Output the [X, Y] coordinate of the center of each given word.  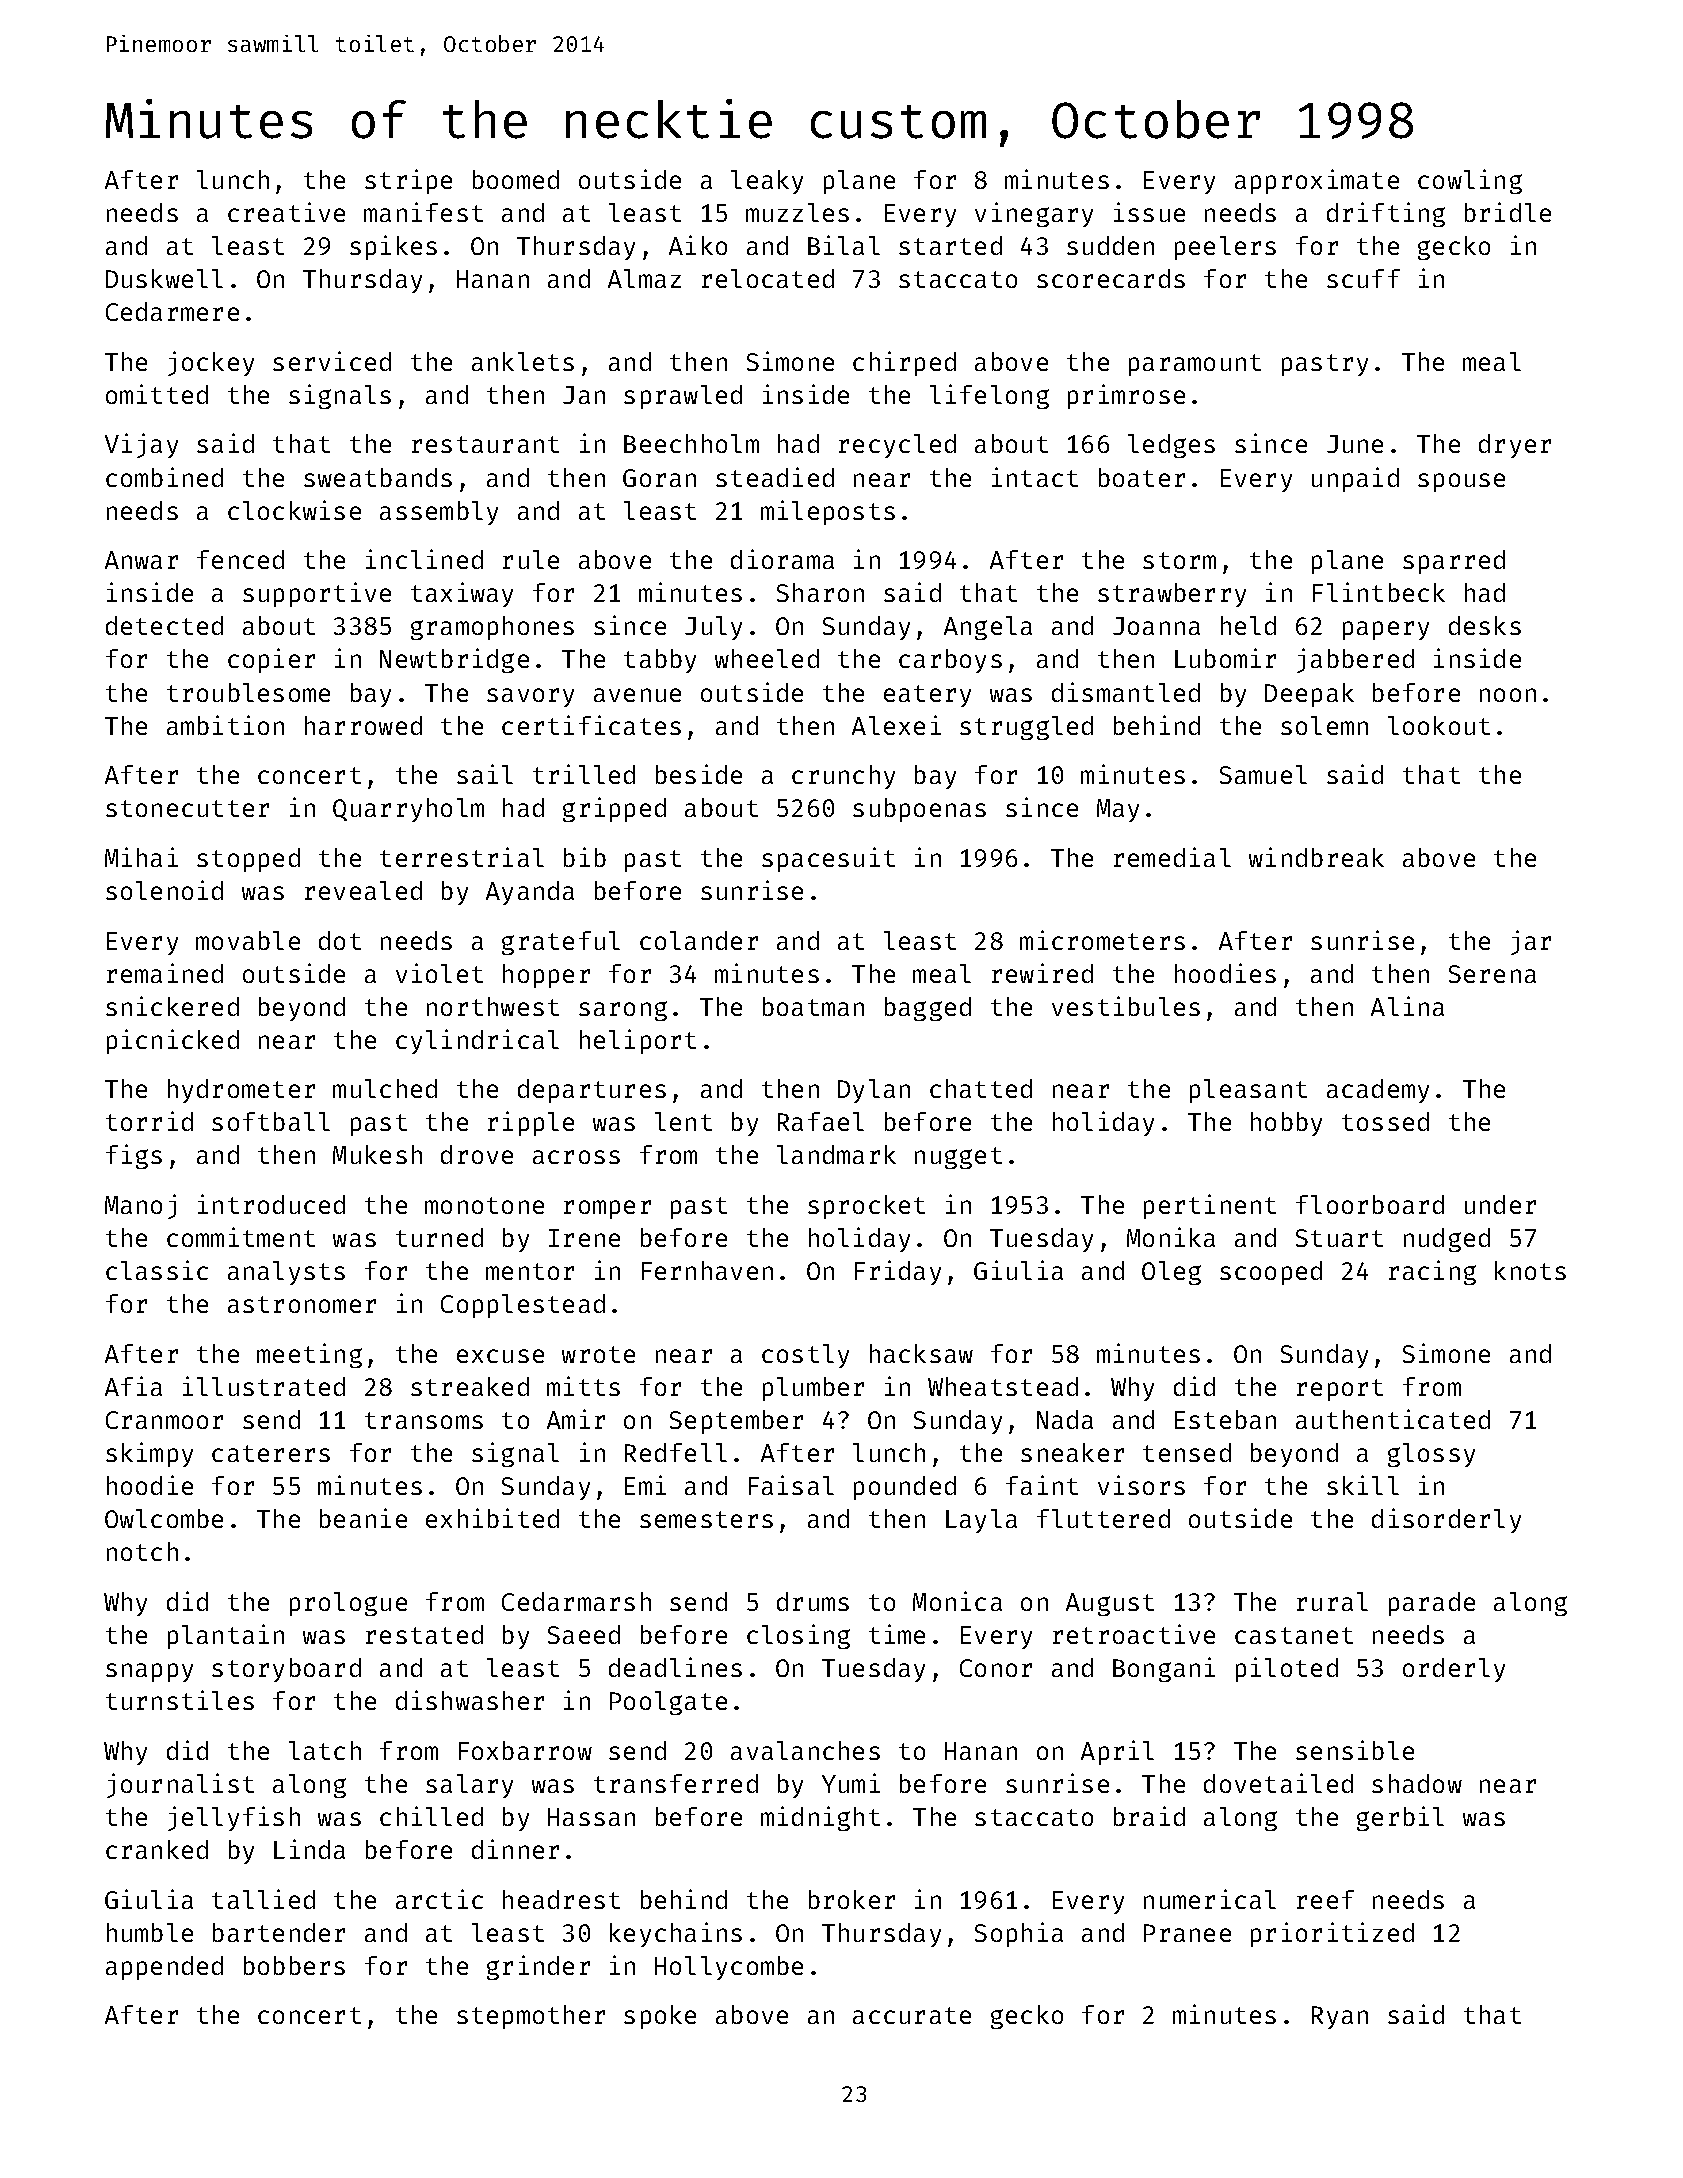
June [1355, 444]
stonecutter [187, 808]
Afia [133, 1386]
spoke [660, 2017]
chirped [904, 363]
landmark [836, 1154]
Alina [1407, 1006]
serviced [332, 361]
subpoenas [919, 810]
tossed [1385, 1121]
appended [164, 1968]
